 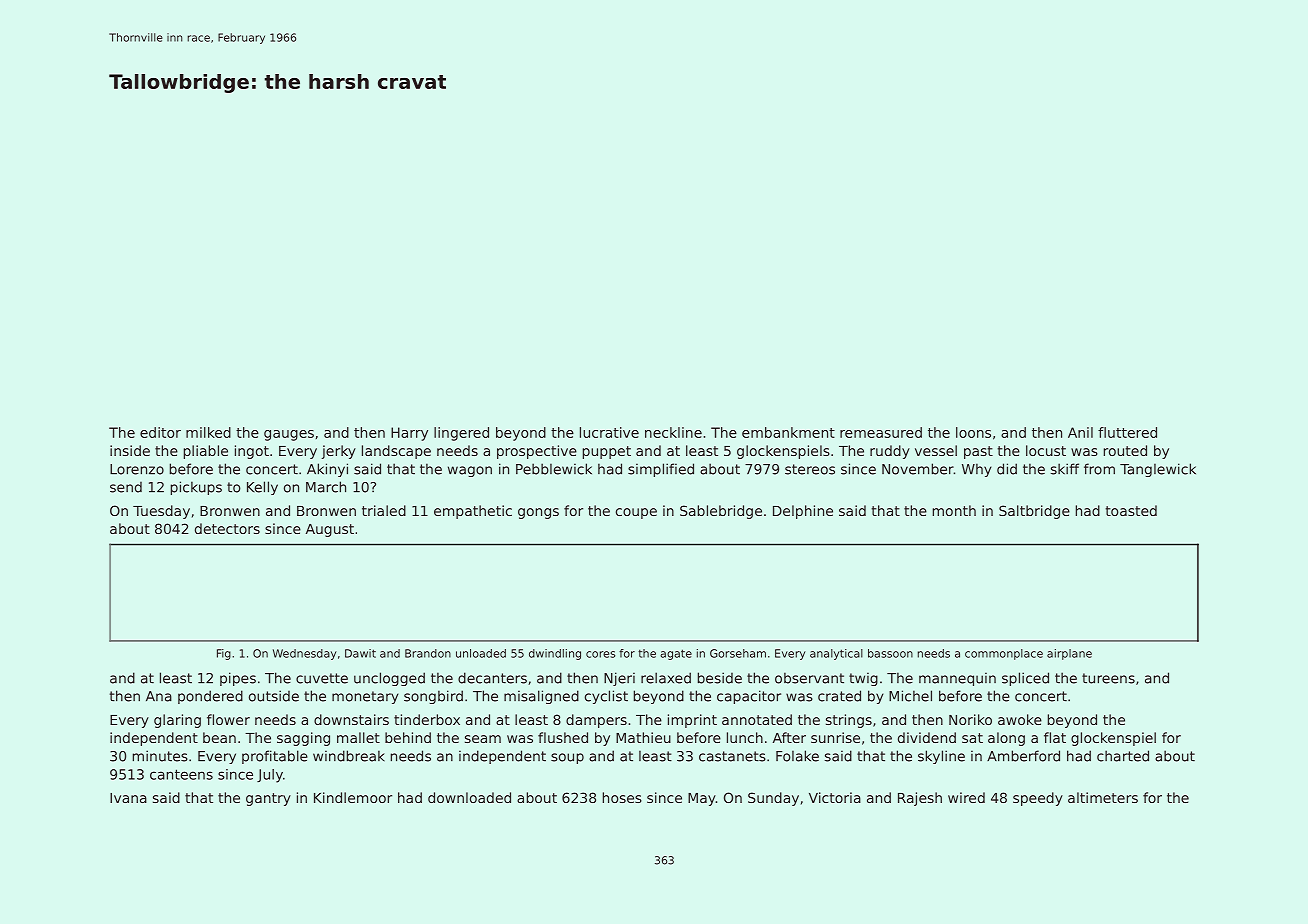 What do you see at coordinates (210, 697) in the page?
I see `pondered` at bounding box center [210, 697].
